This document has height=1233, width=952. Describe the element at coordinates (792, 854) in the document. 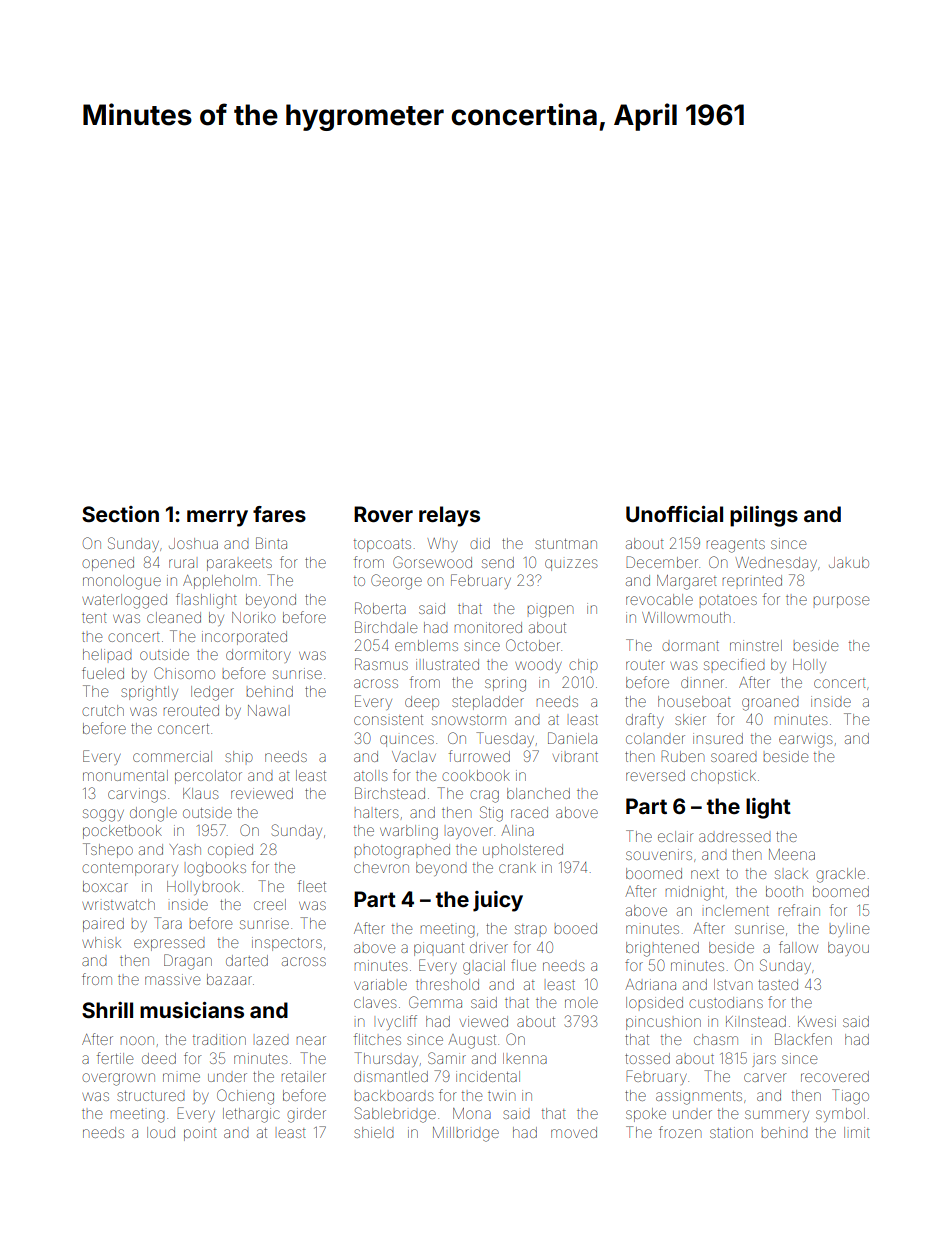

I see `Meena` at that location.
